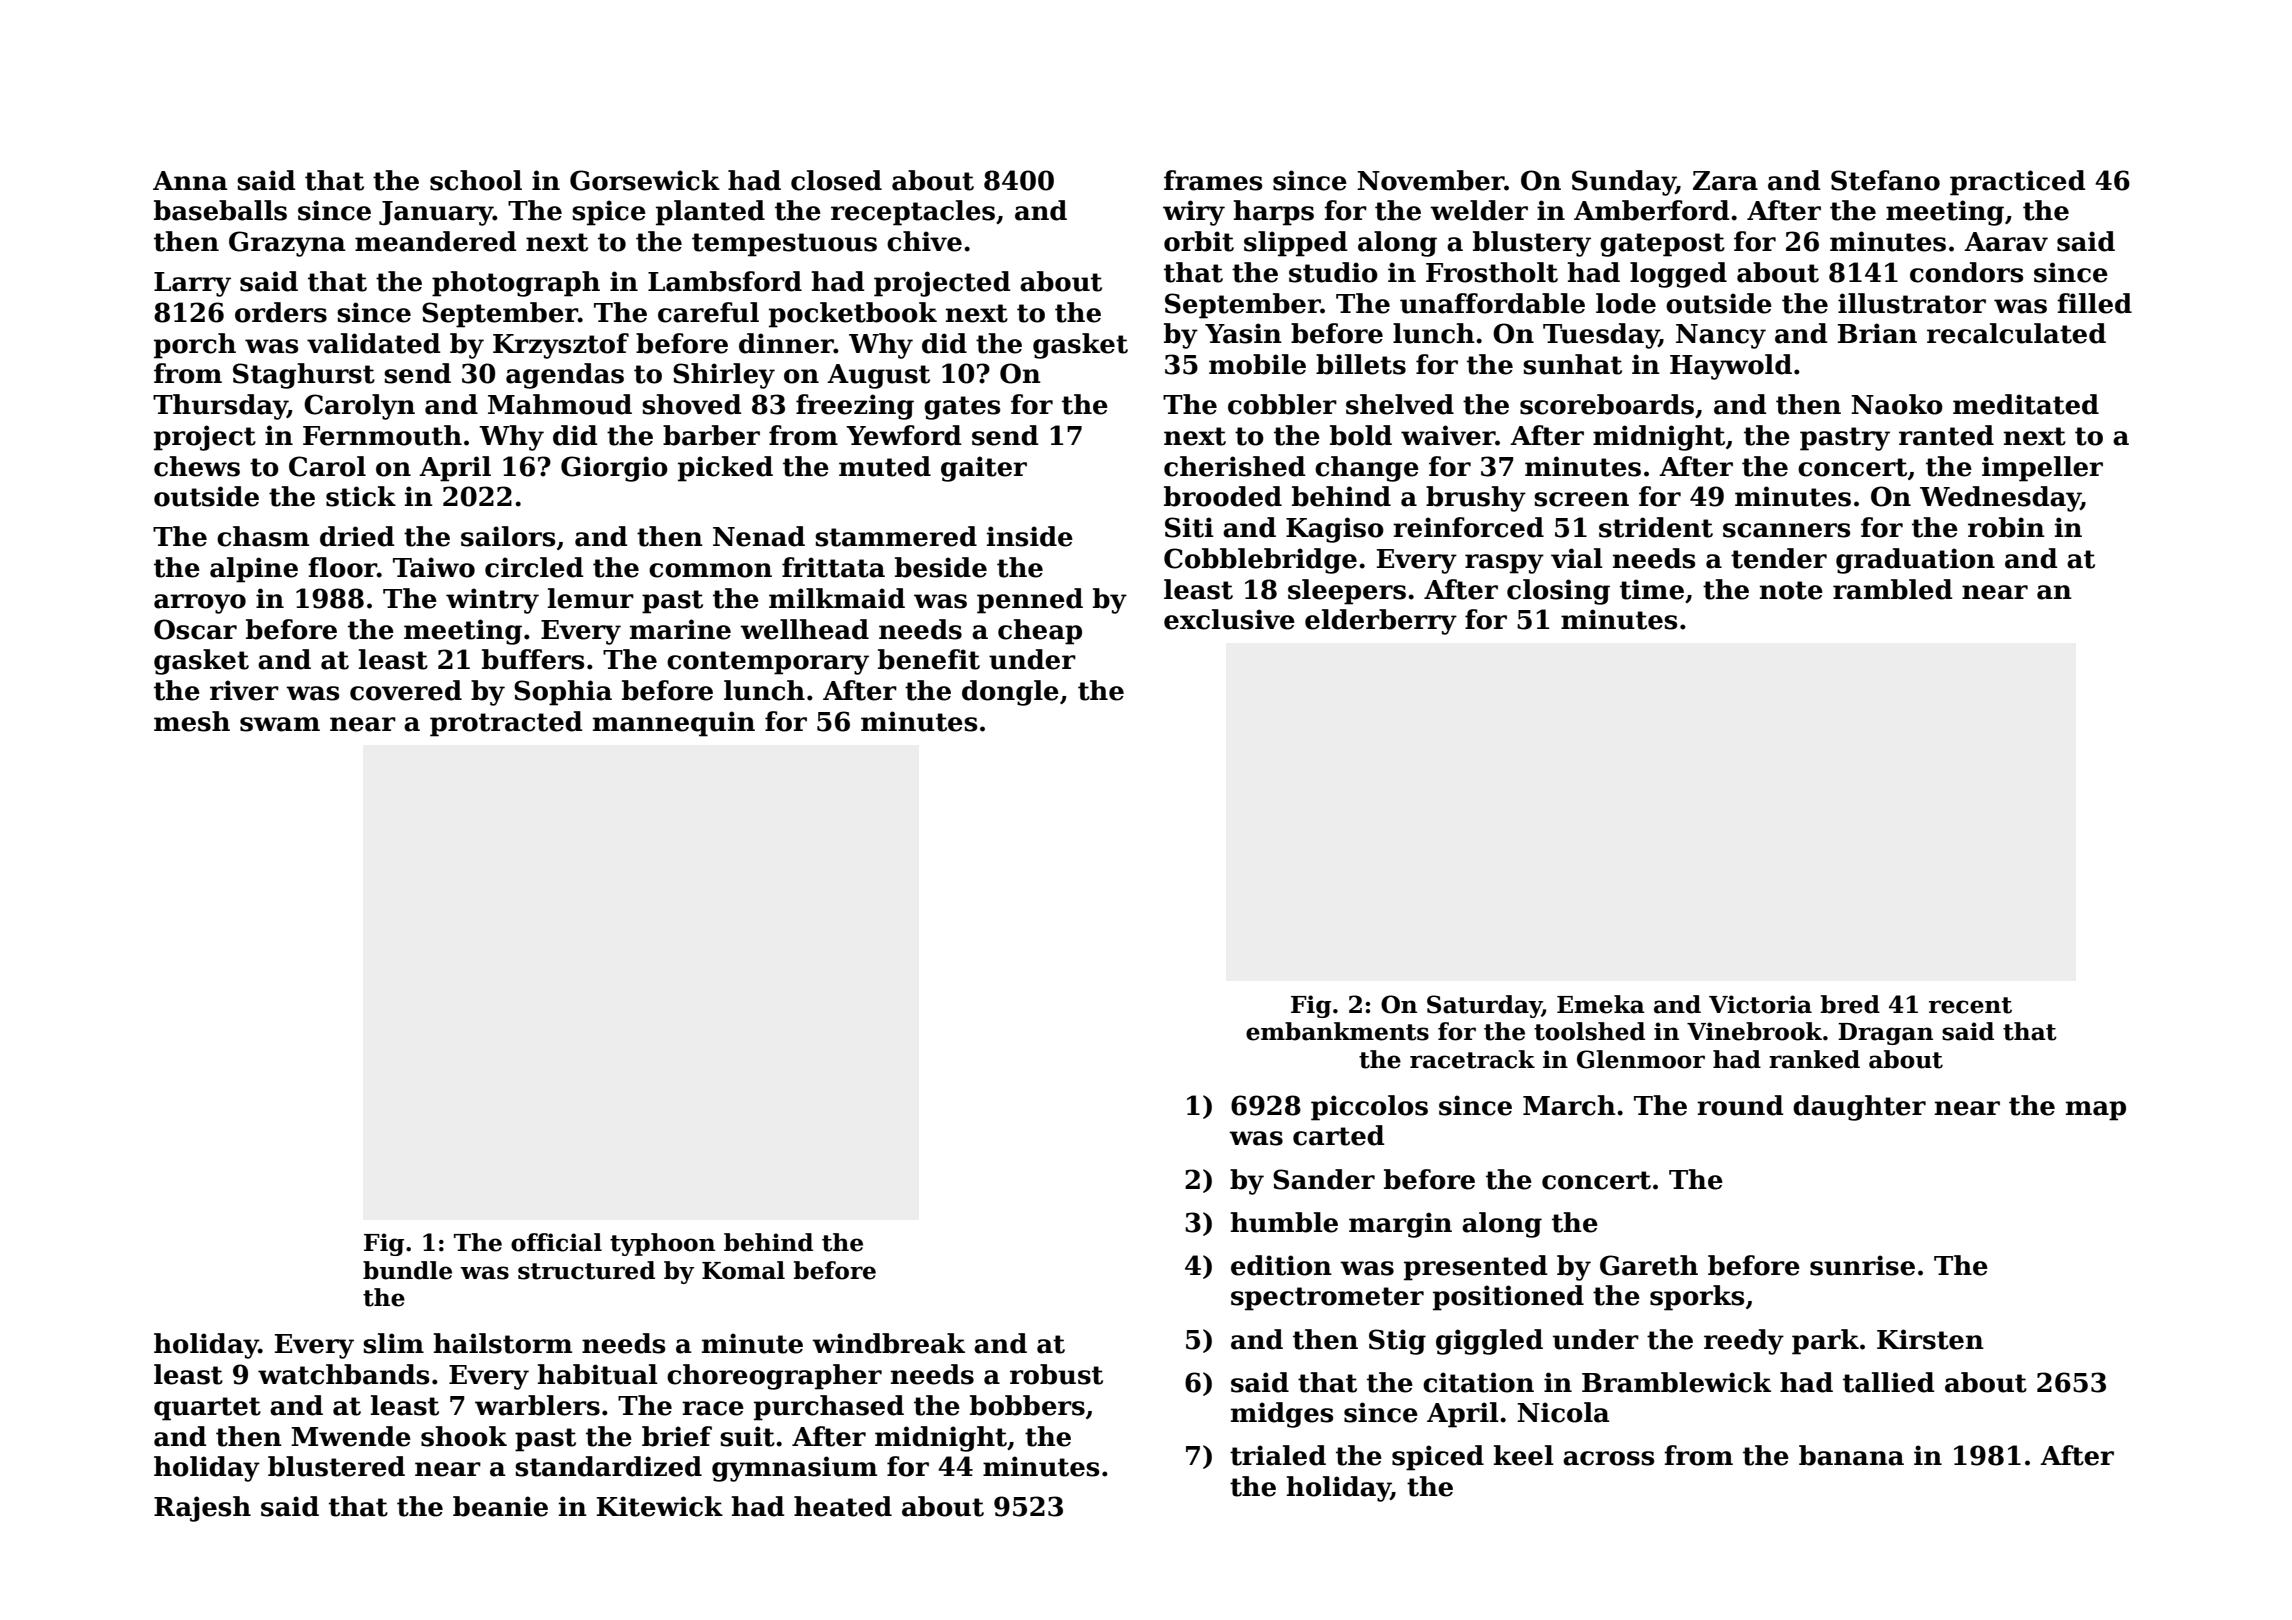 The width and height of the page is (2292, 1620). Describe the element at coordinates (1335, 530) in the page. I see `Kagiso` at that location.
